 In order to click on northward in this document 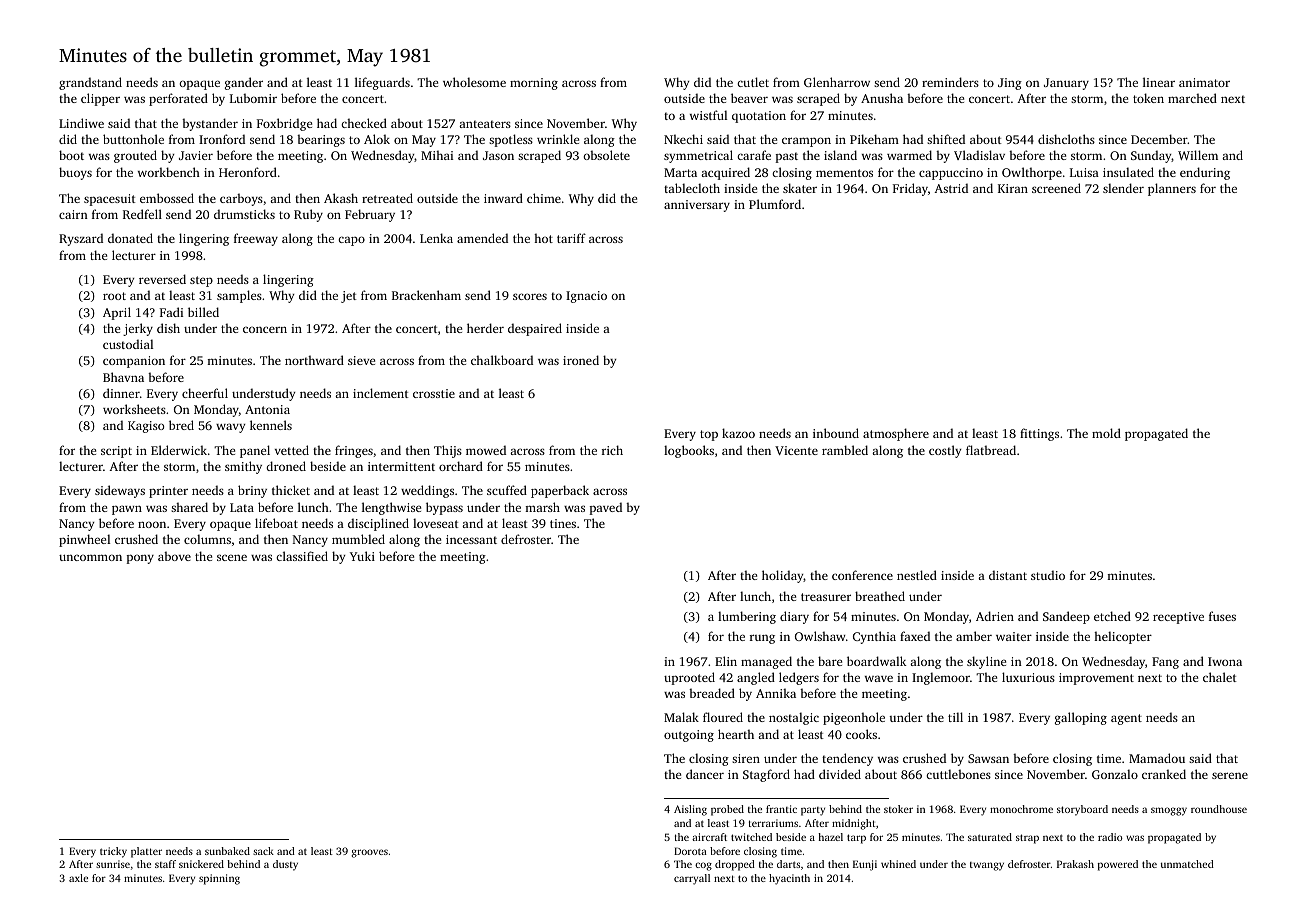, I will do `click(314, 360)`.
